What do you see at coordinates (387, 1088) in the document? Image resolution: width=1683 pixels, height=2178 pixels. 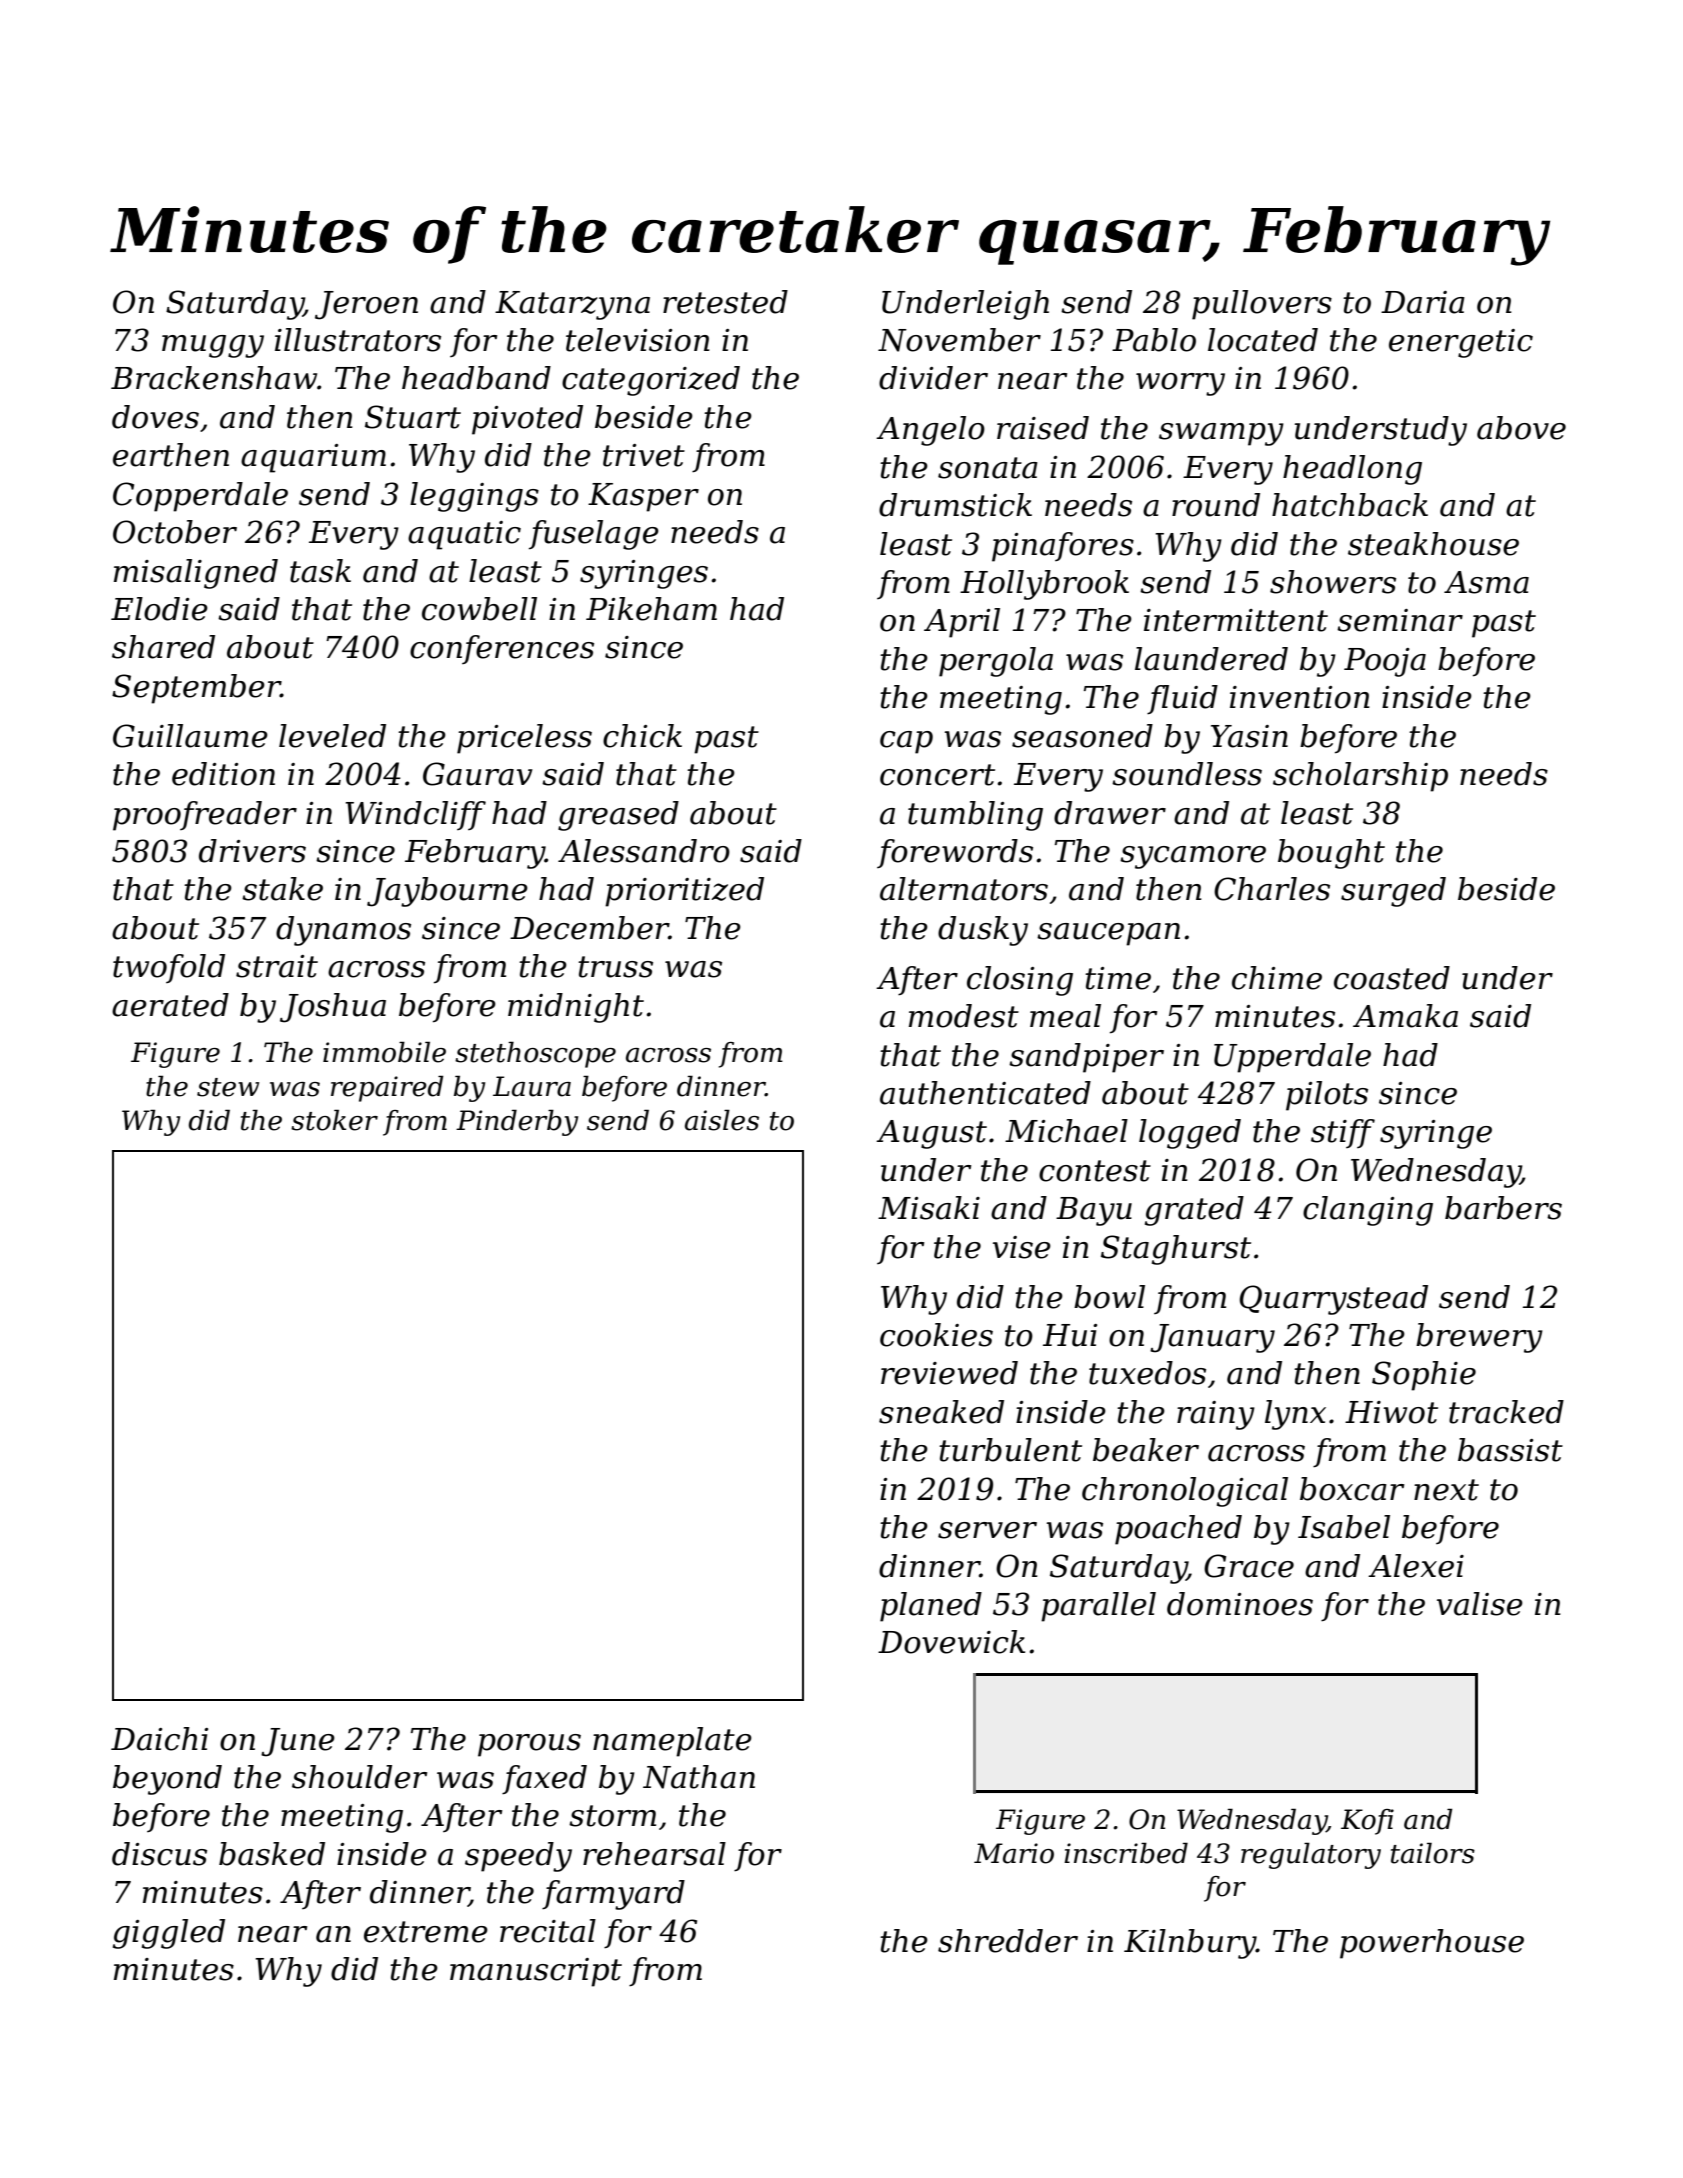 I see `repaired` at bounding box center [387, 1088].
